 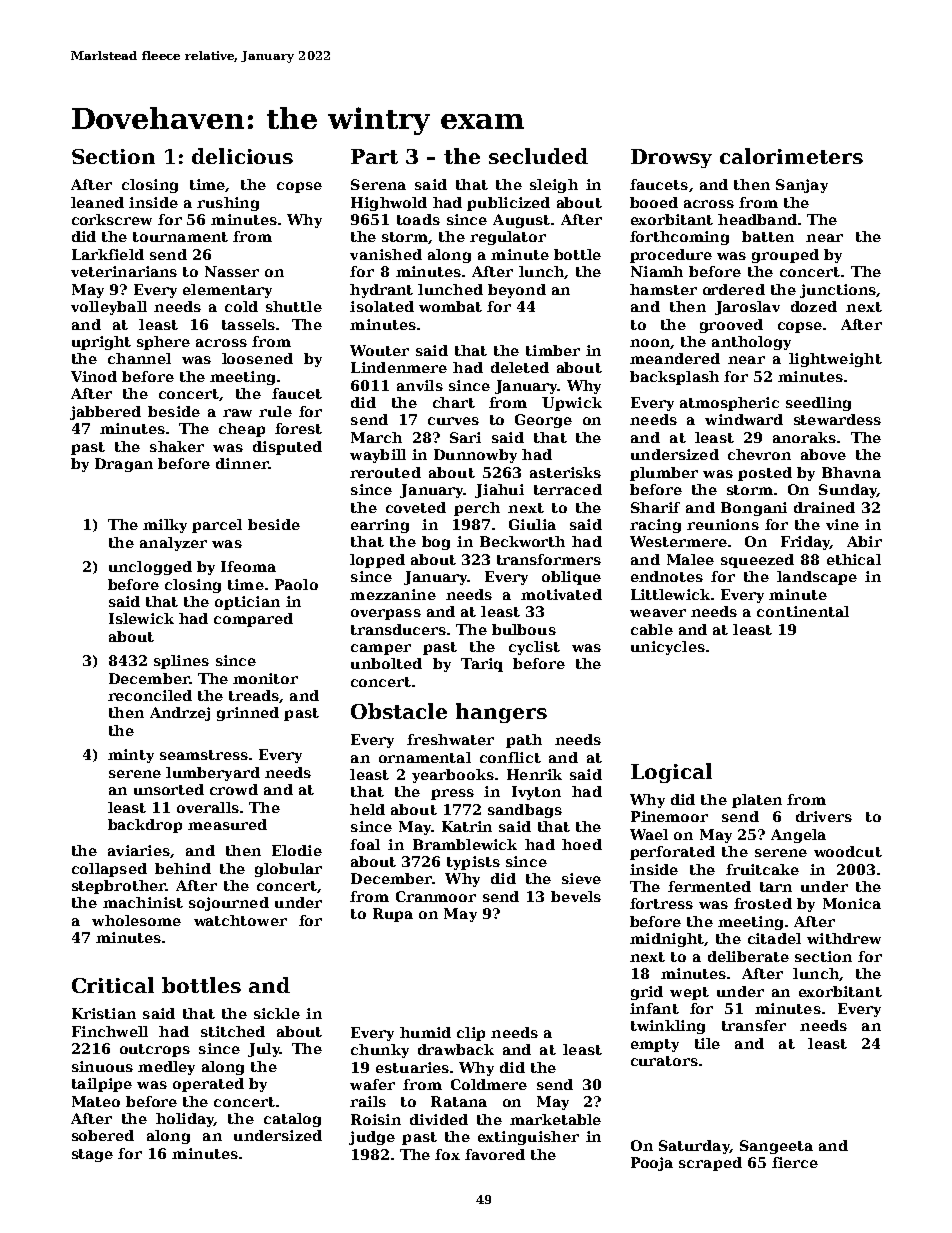 I want to click on Part, so click(x=374, y=156).
